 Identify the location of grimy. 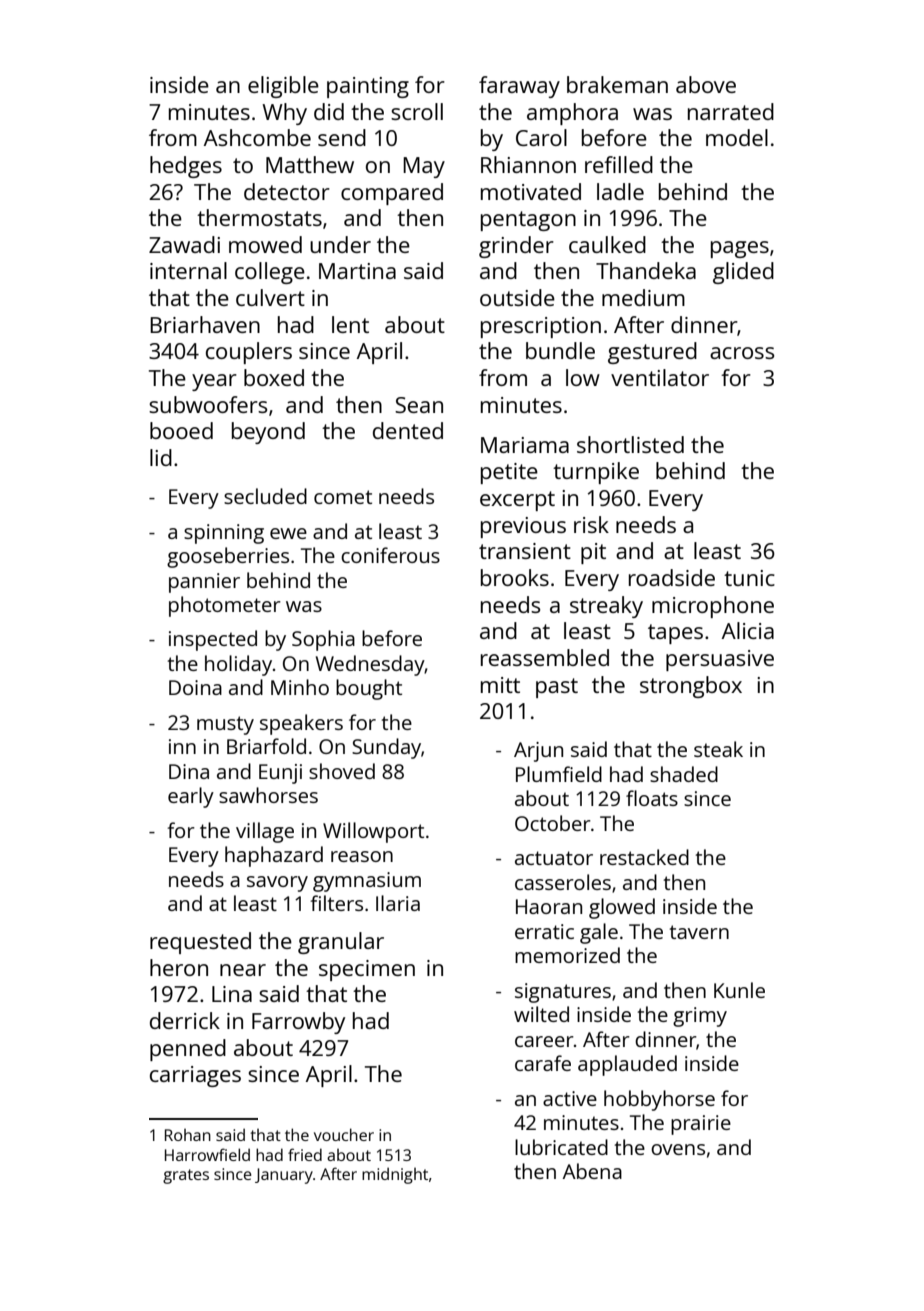
(700, 1017).
